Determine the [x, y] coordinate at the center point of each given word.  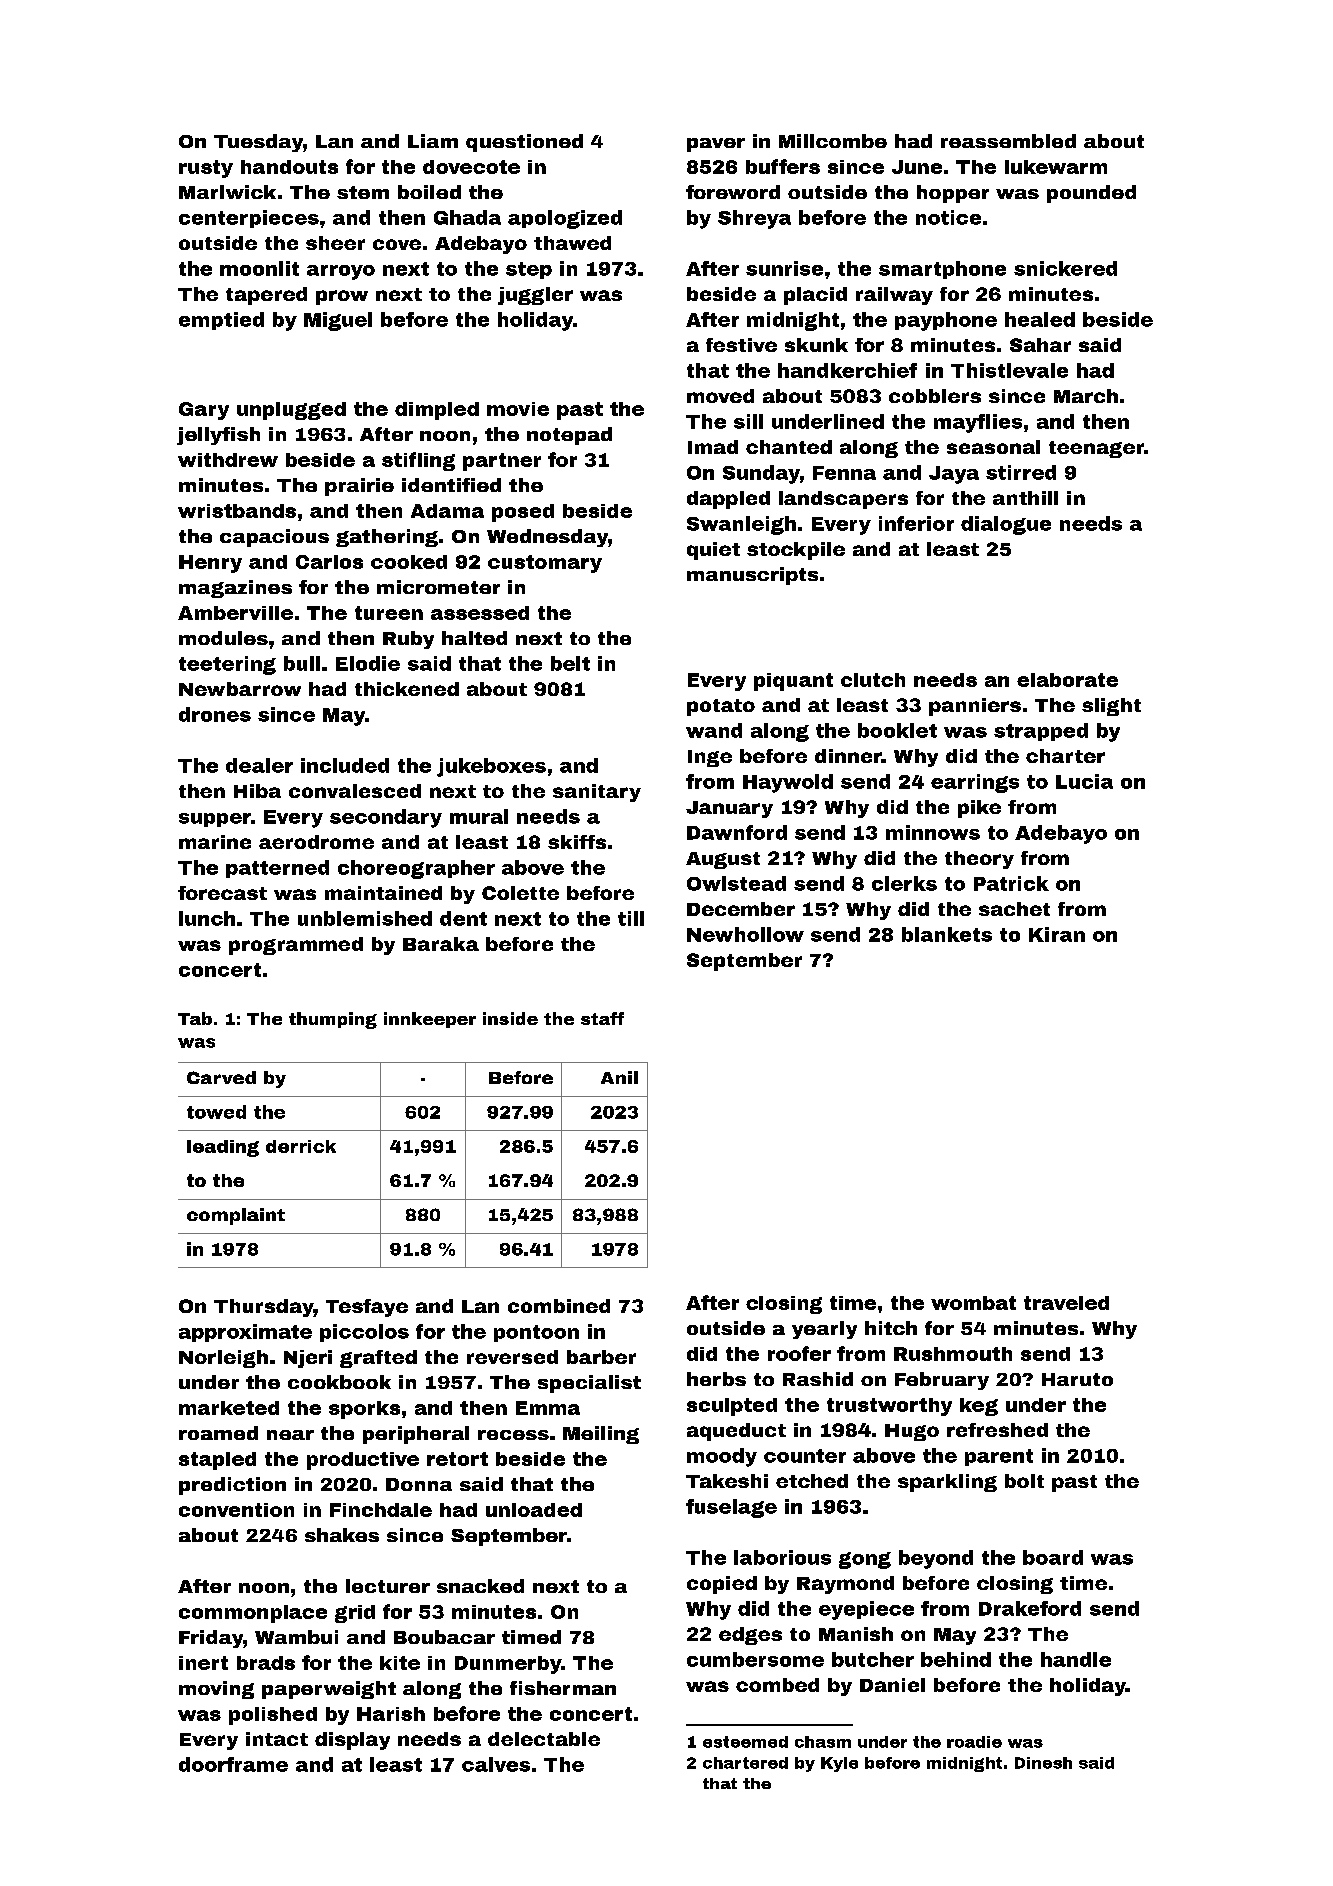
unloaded [534, 1510]
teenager [1096, 449]
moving [216, 1690]
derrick [301, 1146]
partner [502, 462]
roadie [974, 1742]
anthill [1025, 498]
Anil [619, 1077]
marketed [229, 1408]
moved [720, 396]
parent [999, 1457]
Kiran [1057, 934]
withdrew [228, 460]
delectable [544, 1739]
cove [397, 244]
